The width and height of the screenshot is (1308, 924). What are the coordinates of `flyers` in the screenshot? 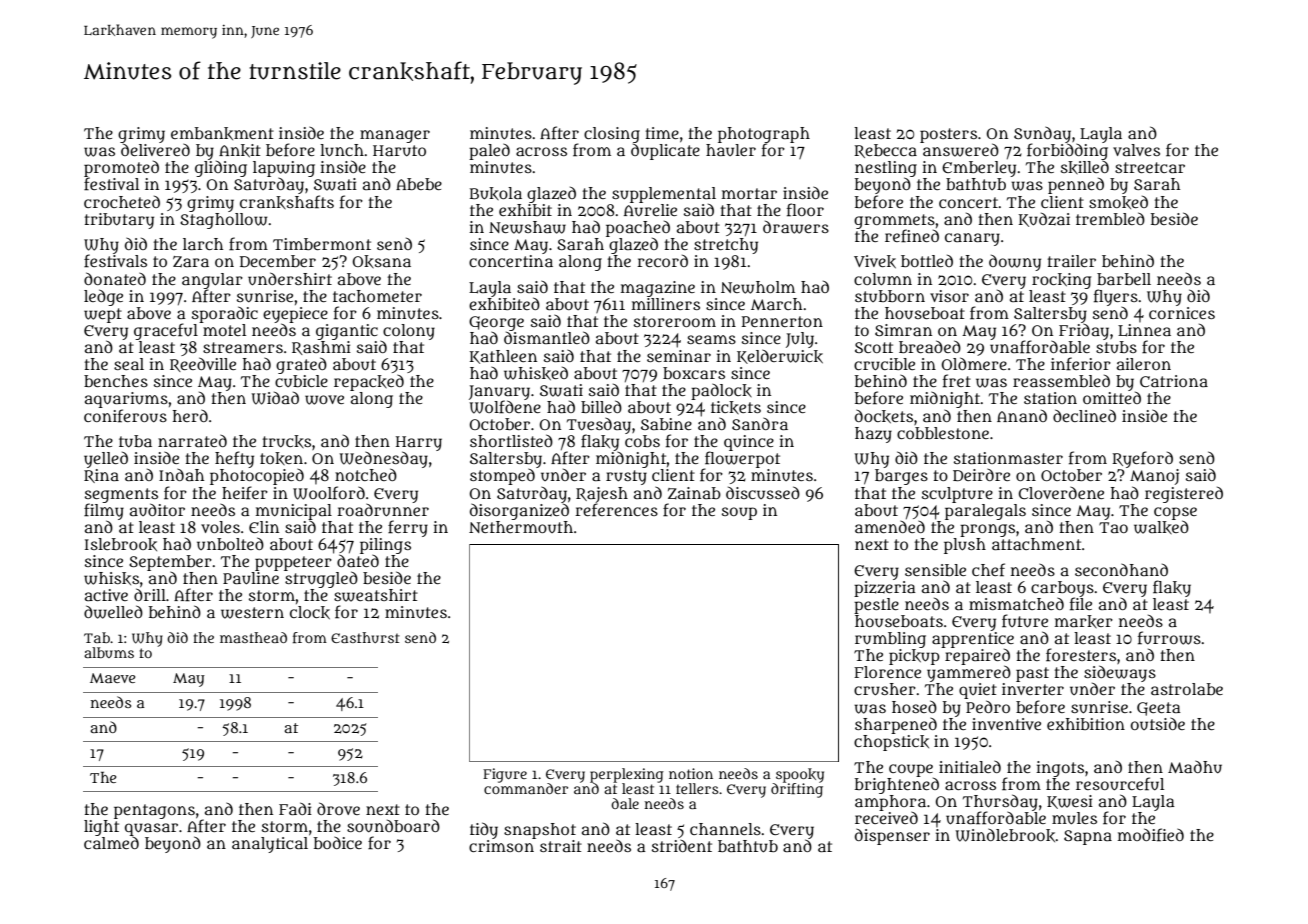 It's located at (1116, 297).
